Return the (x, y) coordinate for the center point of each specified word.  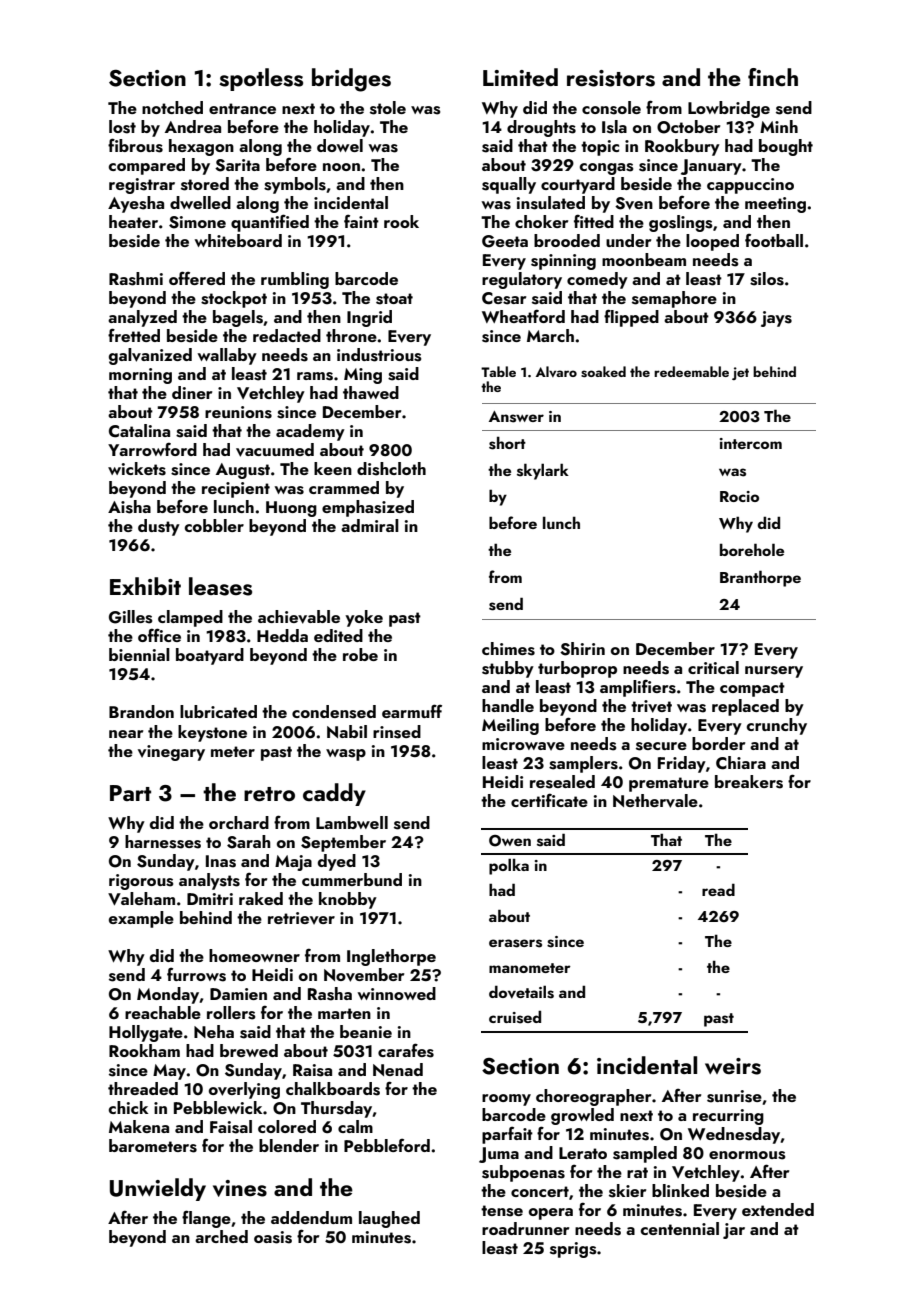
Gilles (131, 617)
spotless (261, 79)
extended (778, 1209)
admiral (370, 525)
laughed (389, 1219)
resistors (611, 78)
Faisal (231, 1127)
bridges (351, 80)
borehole (752, 549)
